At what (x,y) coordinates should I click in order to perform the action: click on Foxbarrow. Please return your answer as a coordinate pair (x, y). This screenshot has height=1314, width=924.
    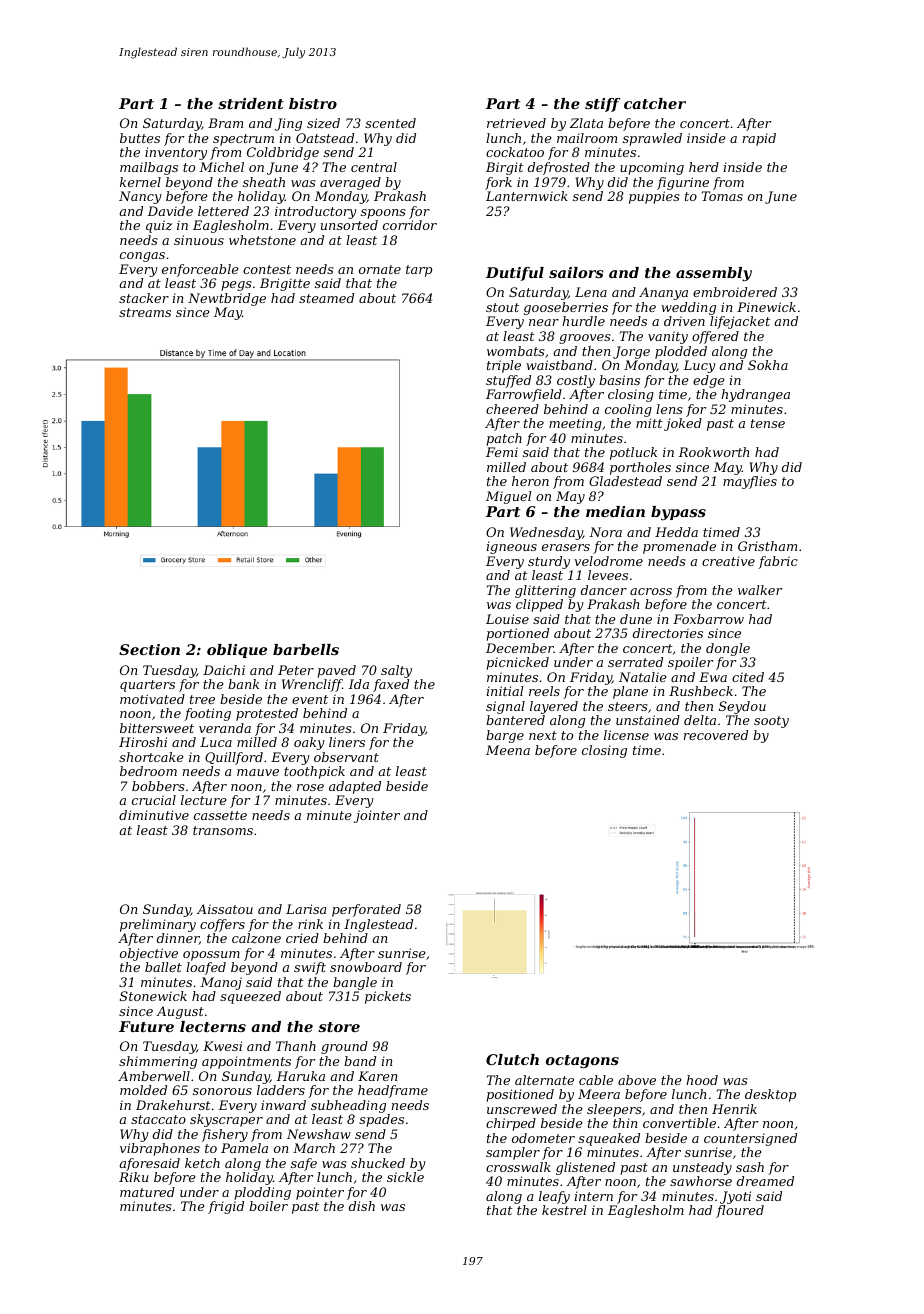
    Looking at the image, I should click on (708, 619).
